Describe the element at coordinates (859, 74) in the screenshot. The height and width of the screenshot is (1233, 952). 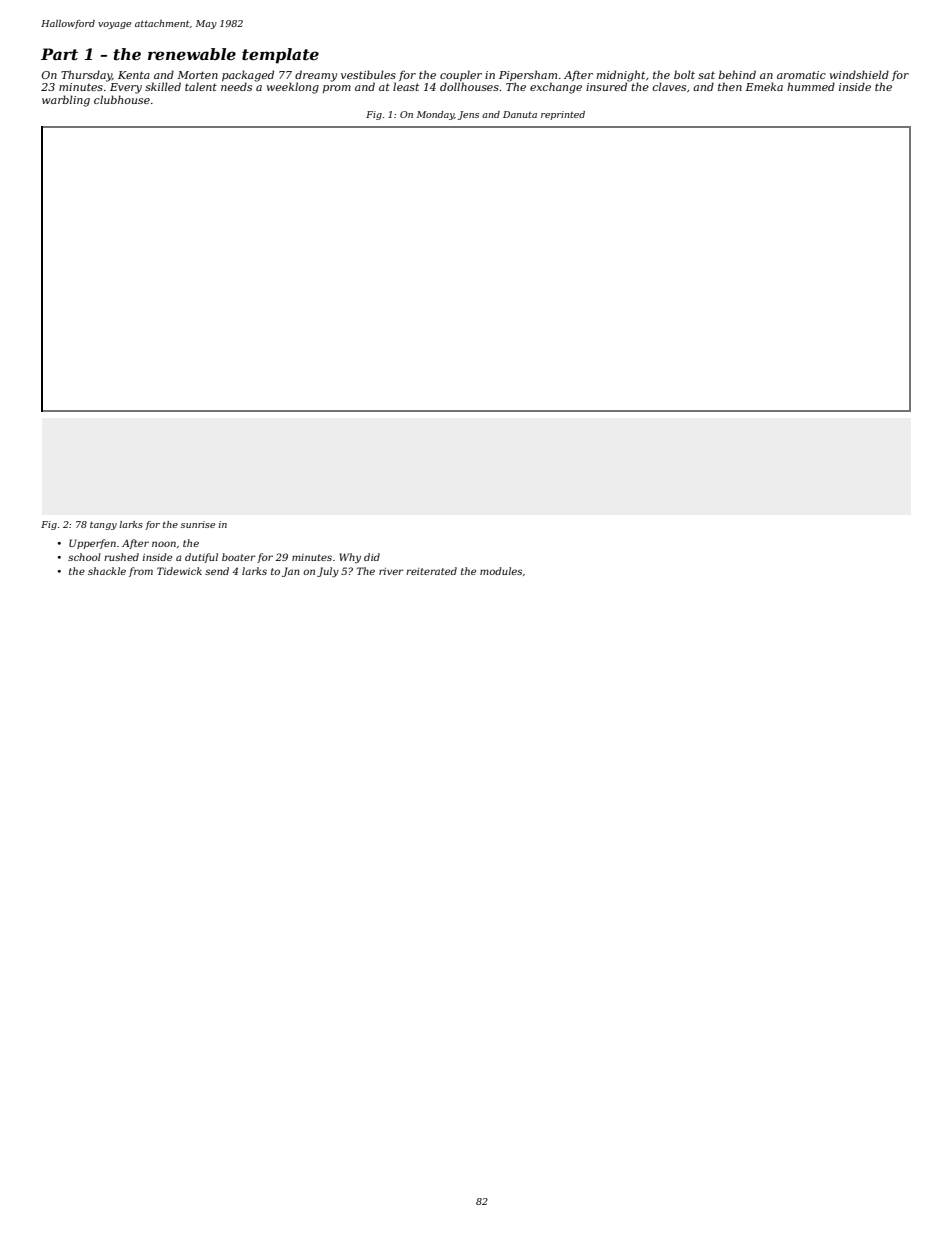
I see `windshield` at that location.
